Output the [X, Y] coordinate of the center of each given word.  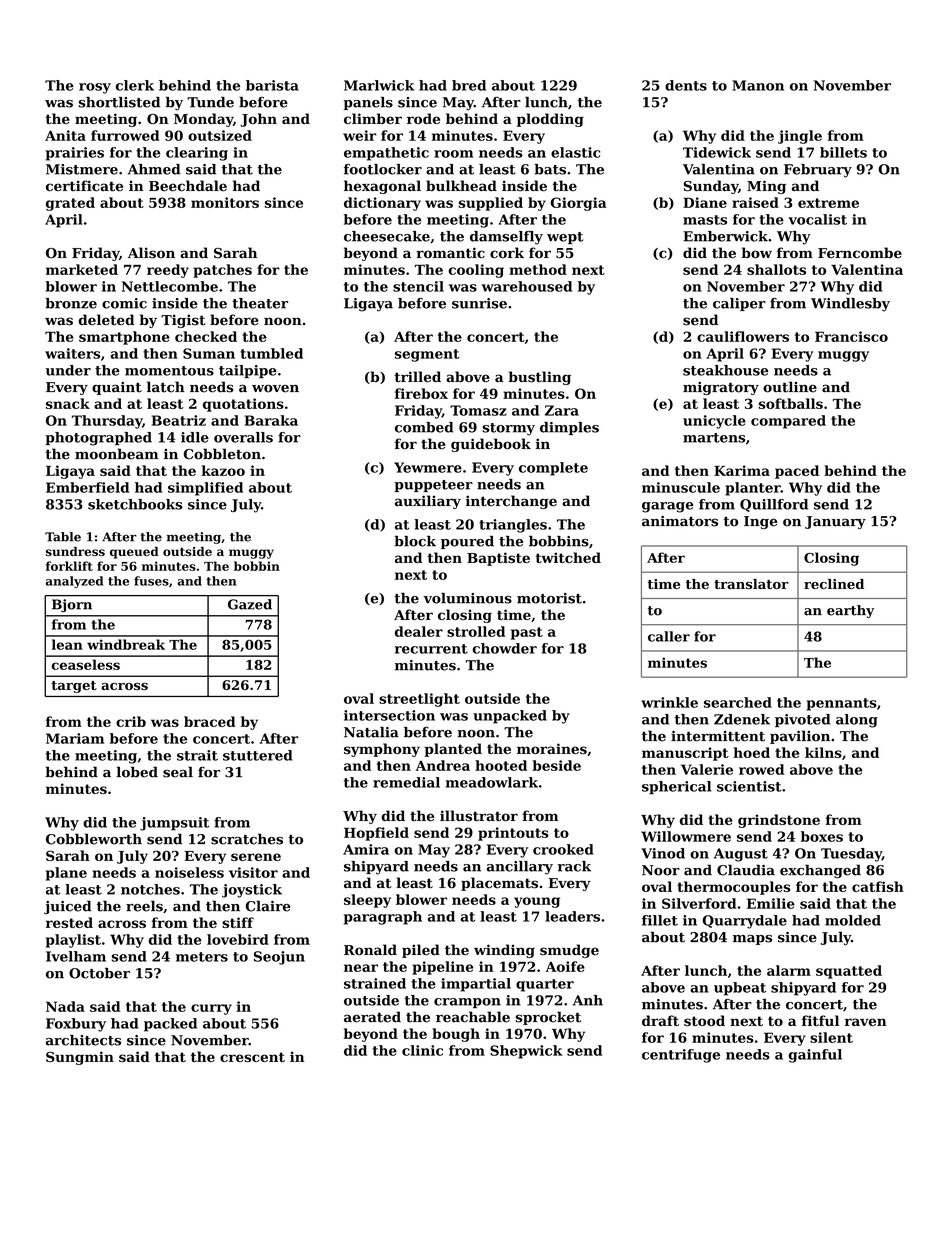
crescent [252, 1057]
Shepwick [526, 1052]
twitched [568, 557]
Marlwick [379, 85]
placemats [499, 884]
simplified [205, 489]
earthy [850, 611]
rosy [95, 88]
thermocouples [733, 888]
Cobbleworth [94, 839]
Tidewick [717, 152]
